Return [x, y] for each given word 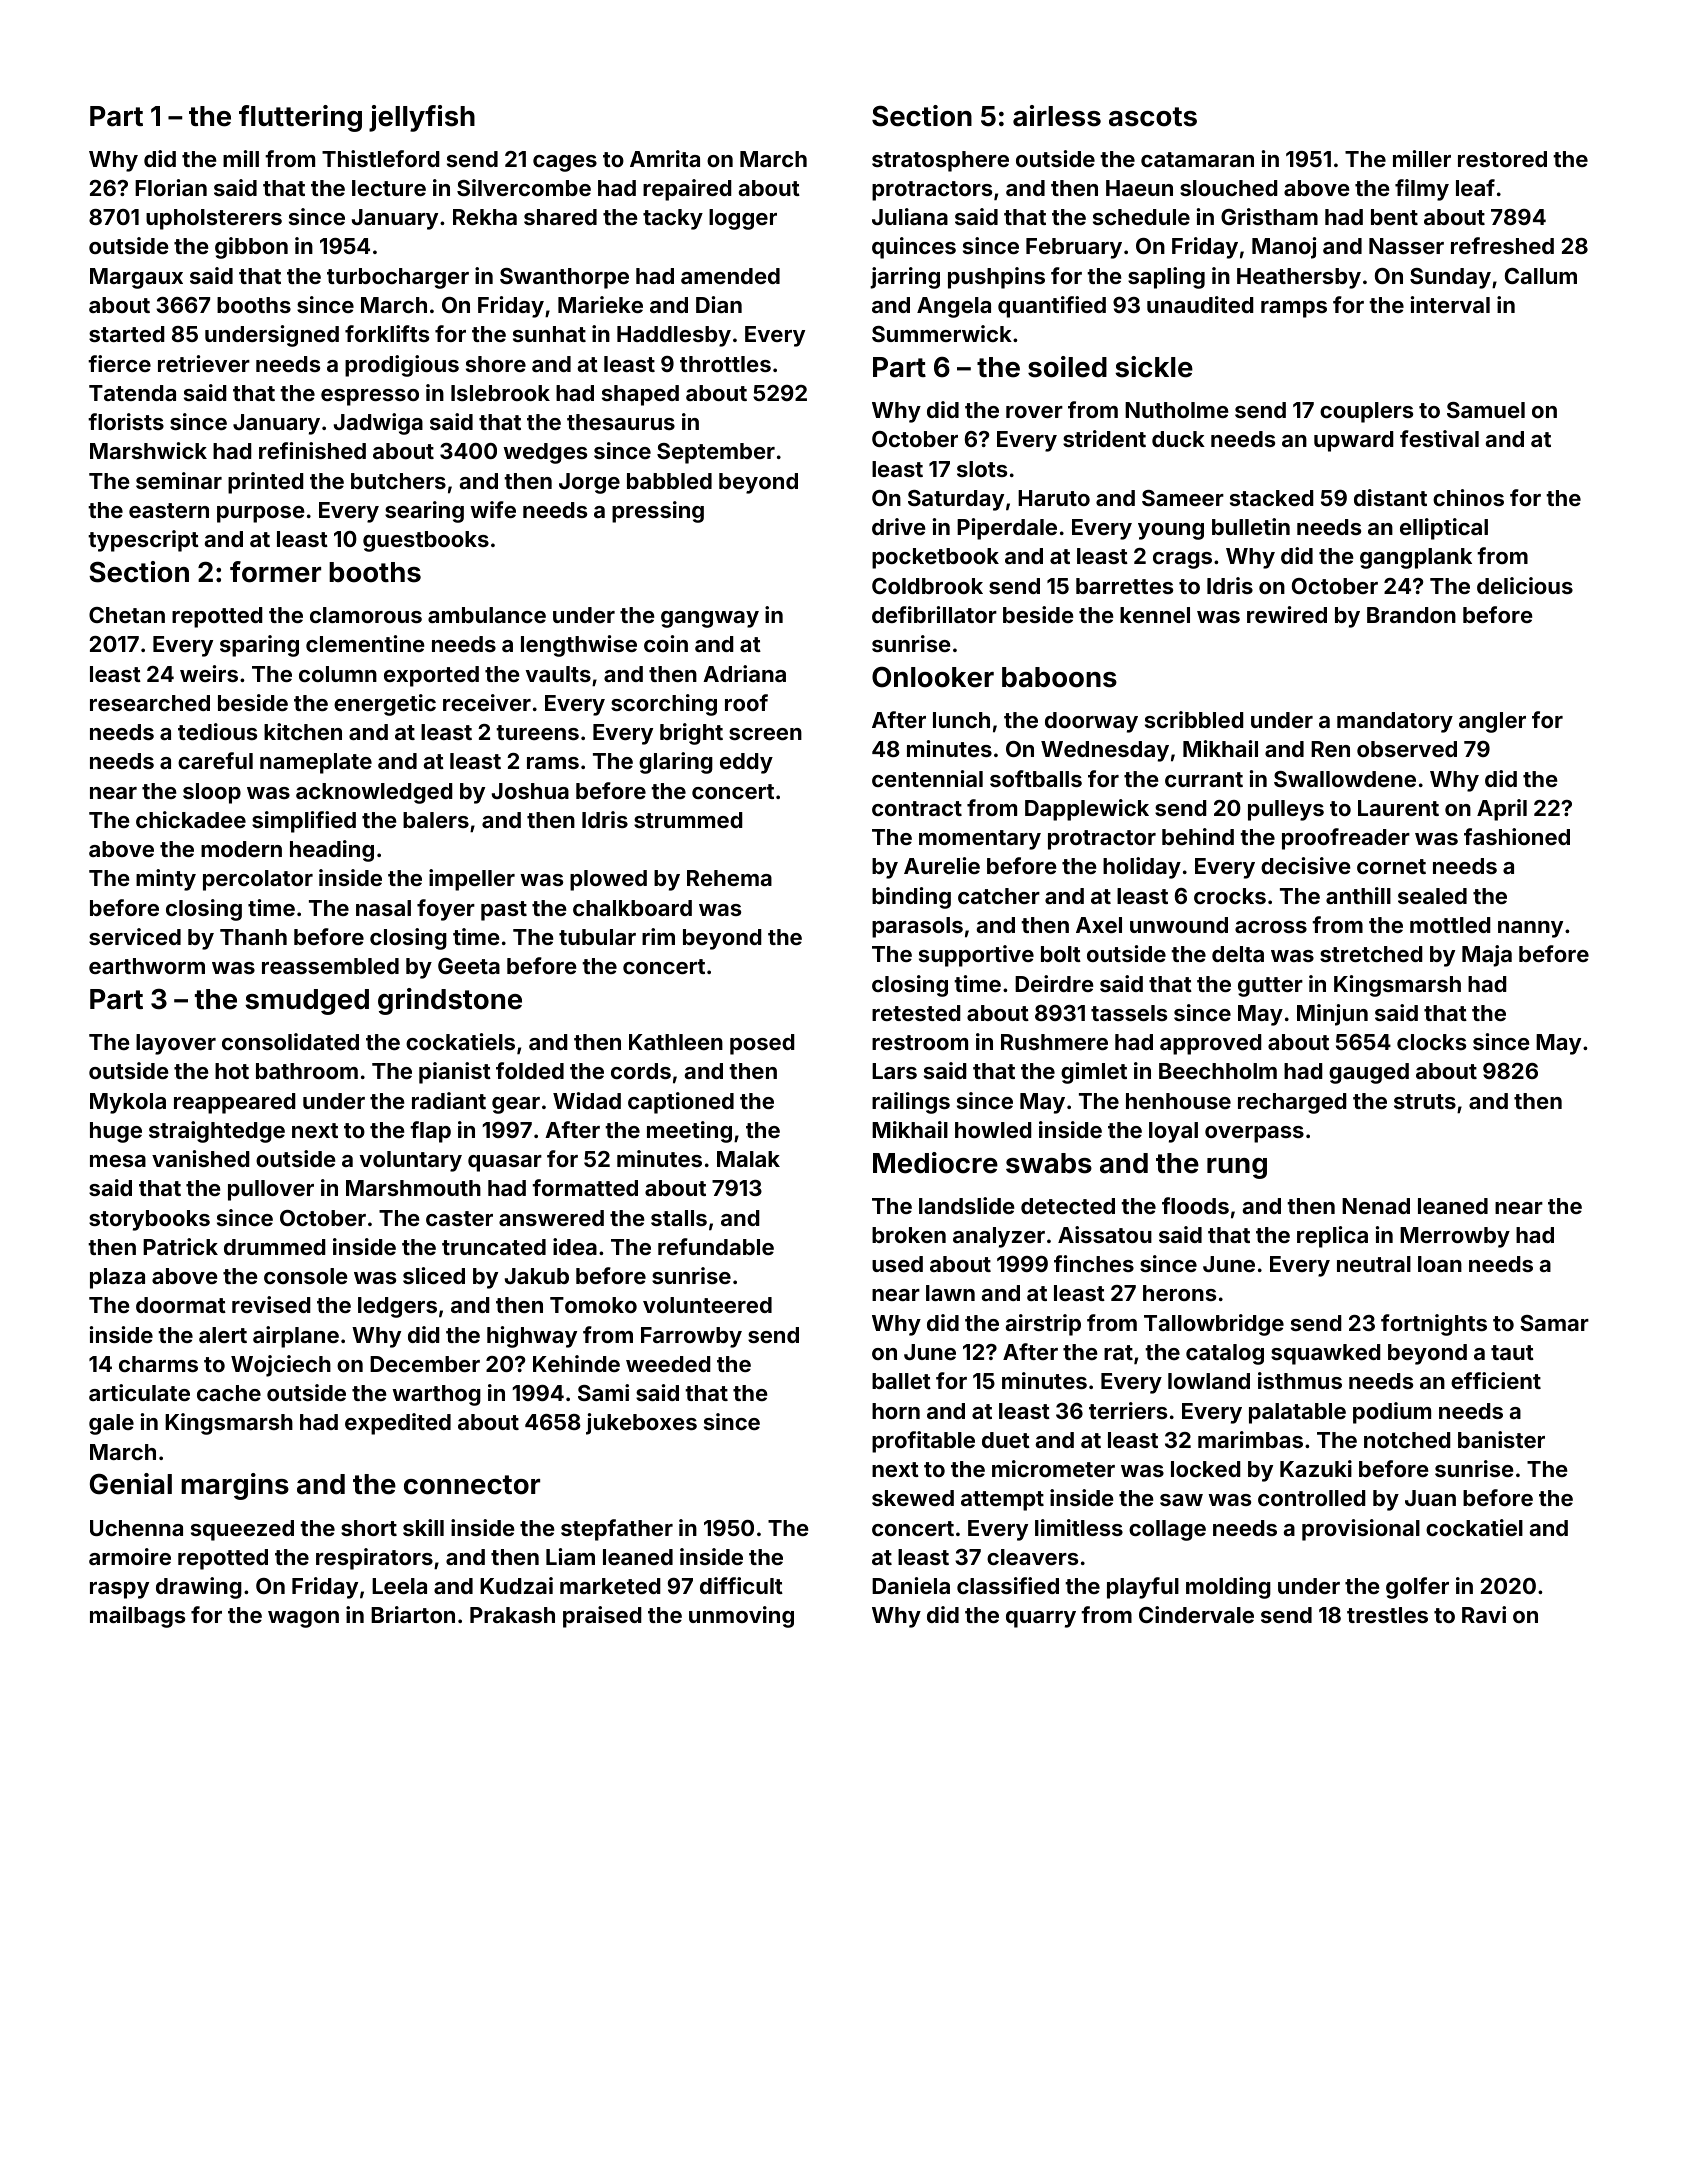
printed [266, 483]
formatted [585, 1187]
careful [215, 760]
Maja [1487, 956]
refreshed [1502, 245]
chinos [1468, 497]
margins [235, 1486]
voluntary [411, 1161]
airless [1057, 116]
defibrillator [934, 614]
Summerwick [942, 333]
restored [1502, 159]
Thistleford [381, 158]
